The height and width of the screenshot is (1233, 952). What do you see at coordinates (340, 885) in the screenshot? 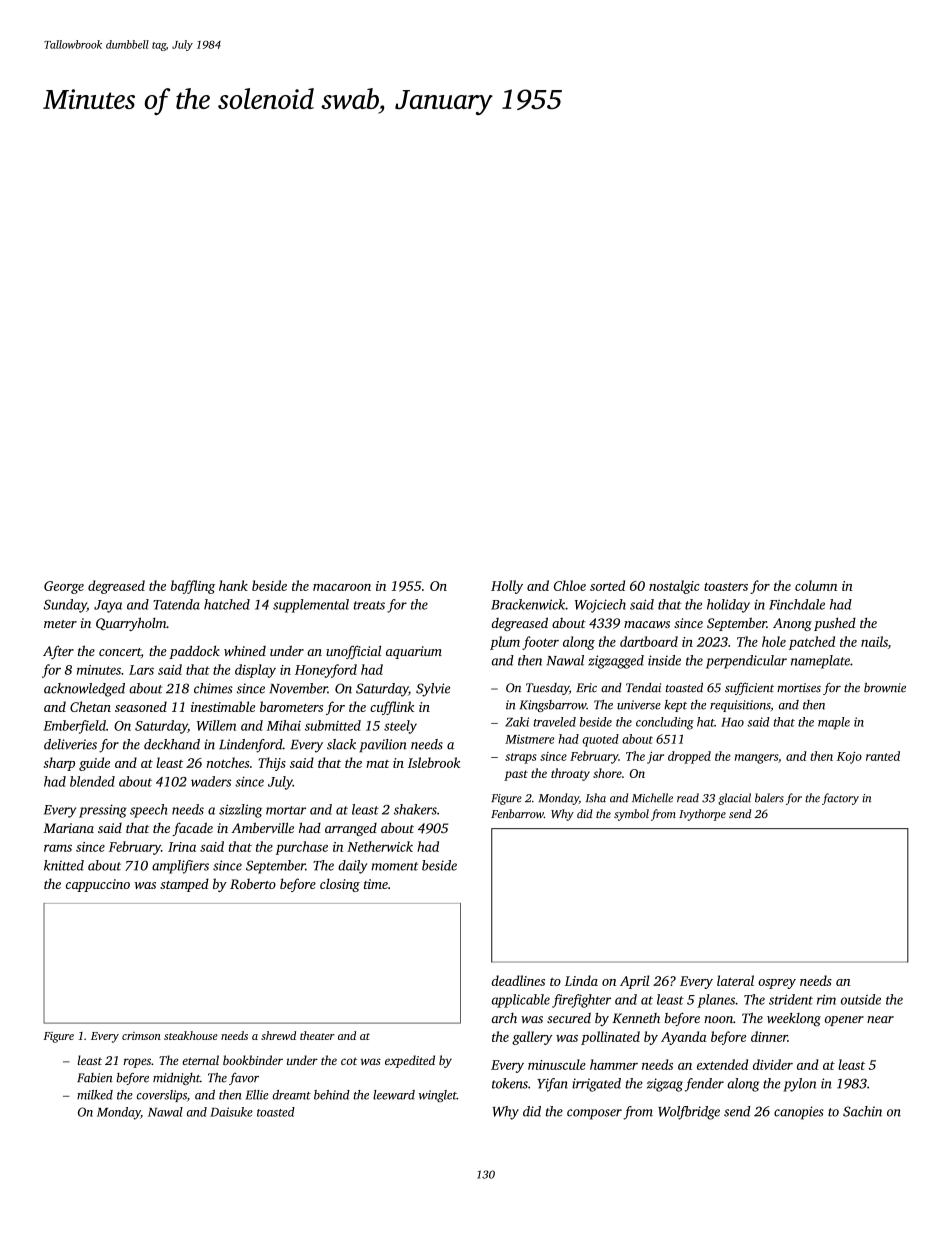
I see `closing` at bounding box center [340, 885].
